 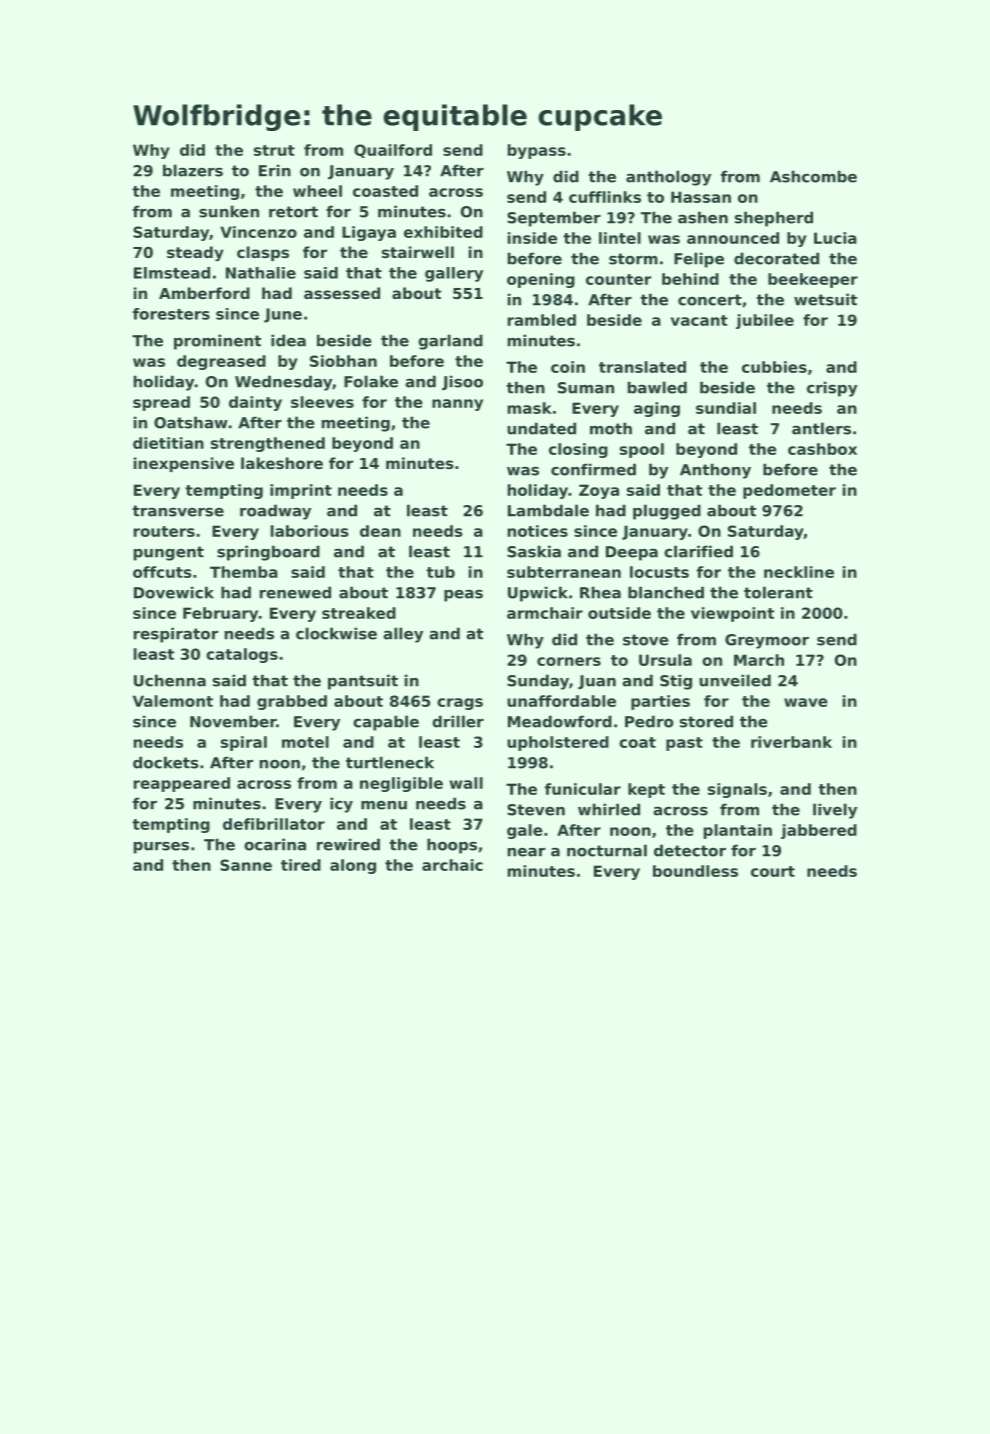 I want to click on nanny, so click(x=457, y=405).
